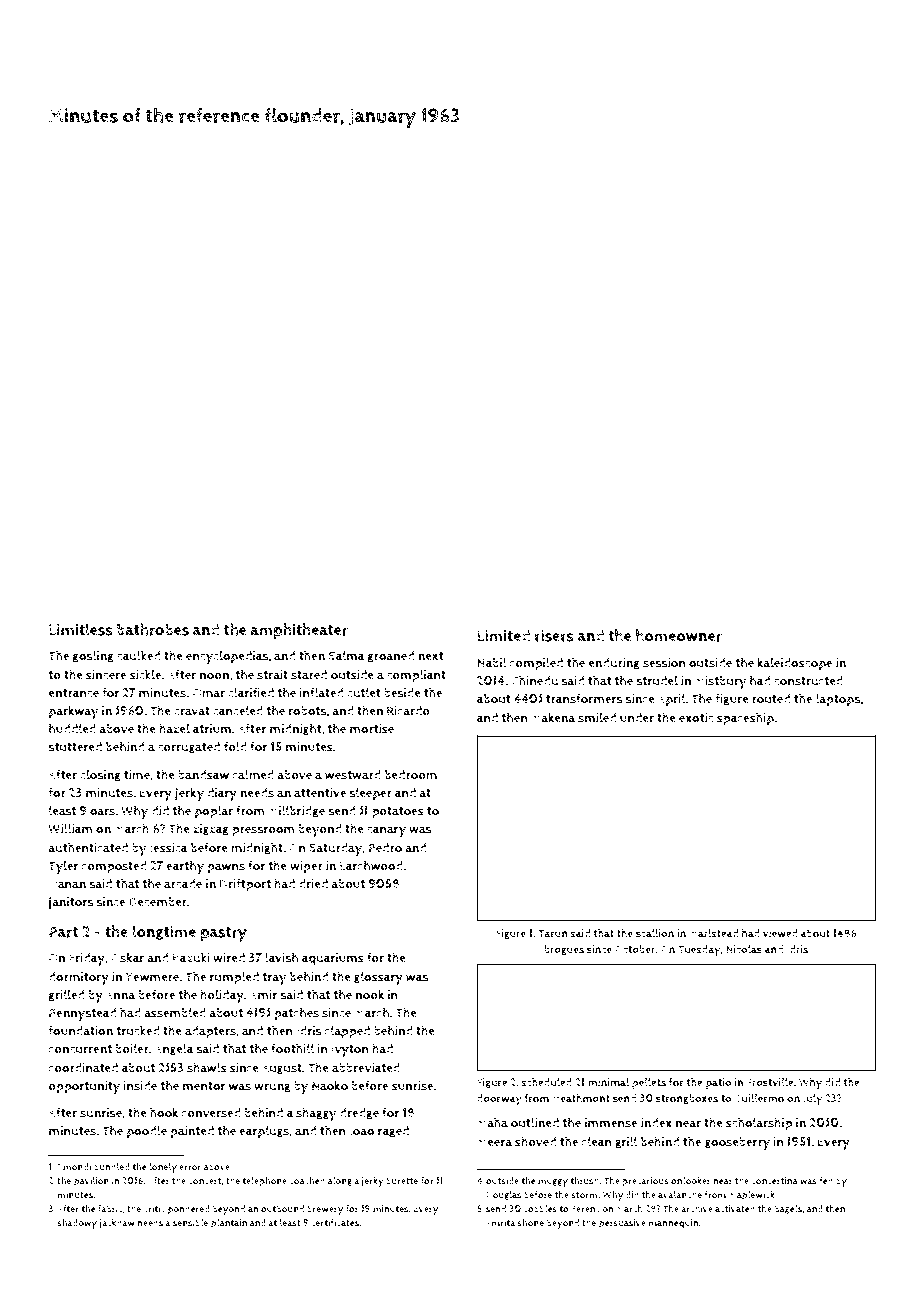 The width and height of the document is (924, 1308). Describe the element at coordinates (117, 1224) in the document. I see `jackdaw` at that location.
